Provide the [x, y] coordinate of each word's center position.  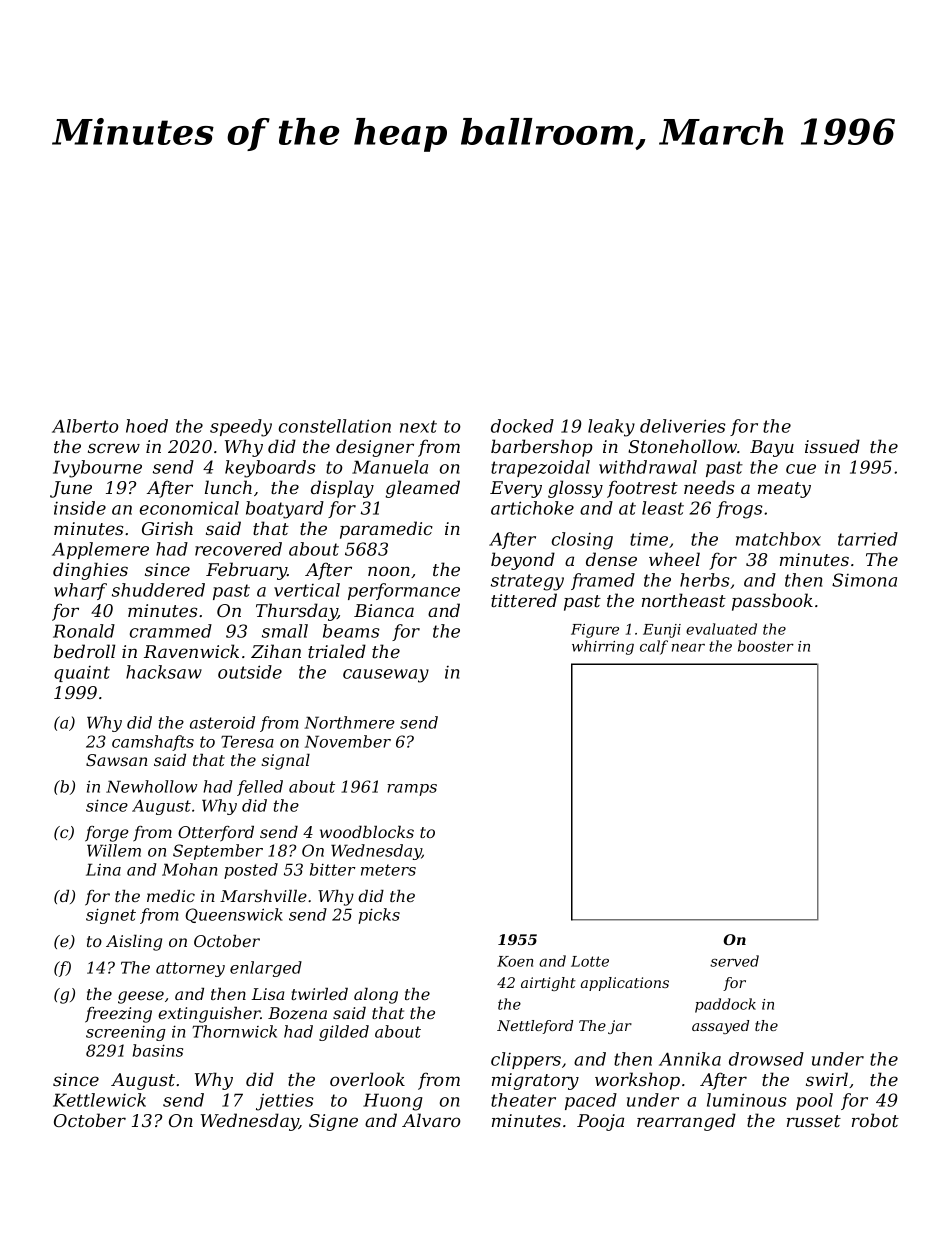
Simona [864, 580]
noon [389, 571]
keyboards [270, 469]
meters [388, 870]
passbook [772, 602]
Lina [103, 869]
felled [260, 788]
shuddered [158, 590]
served [734, 961]
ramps [412, 790]
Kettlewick [99, 1100]
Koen [515, 961]
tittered [524, 600]
